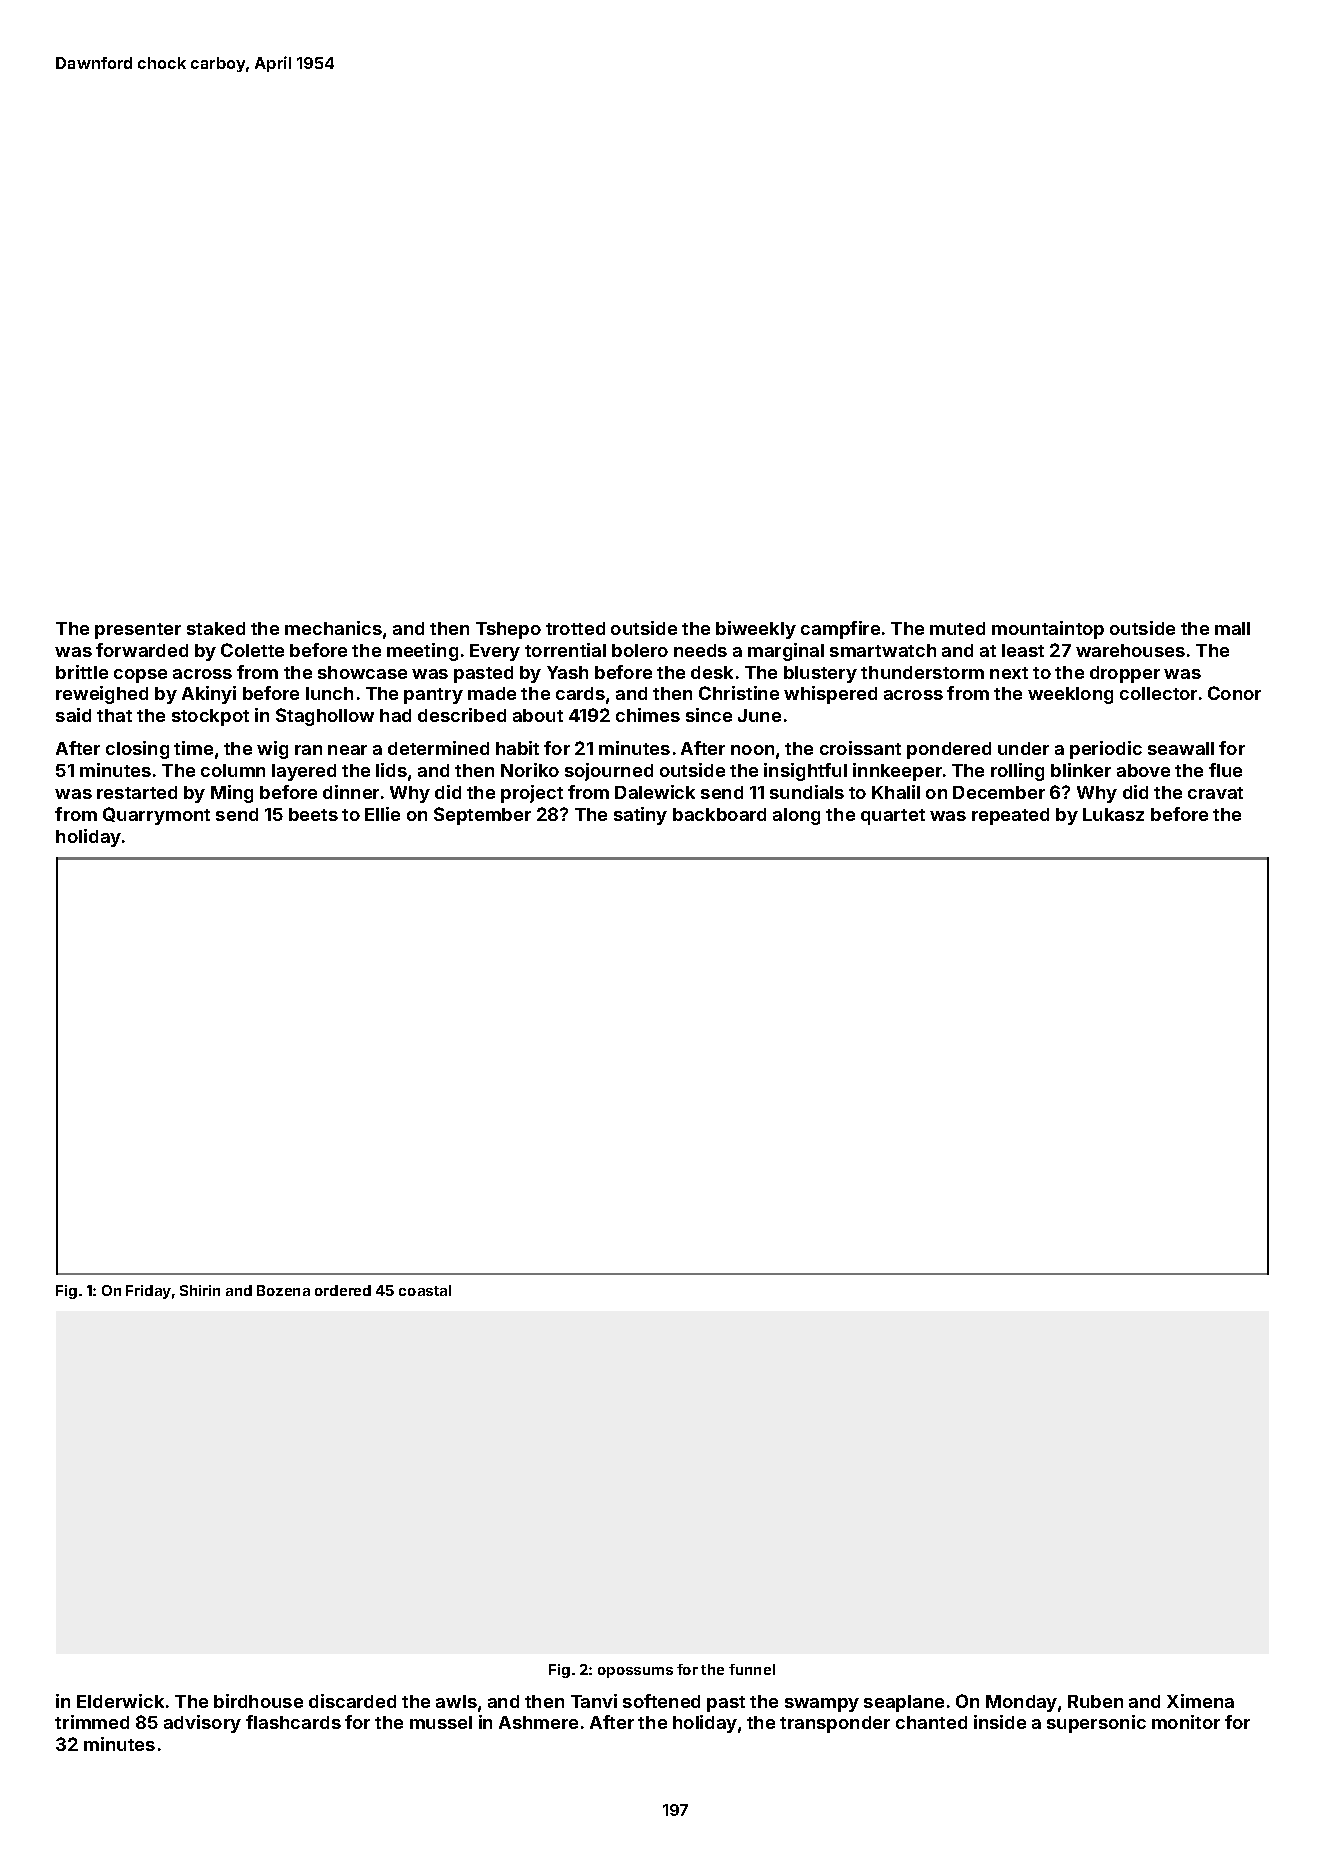  Describe the element at coordinates (1010, 816) in the document. I see `repeated` at that location.
